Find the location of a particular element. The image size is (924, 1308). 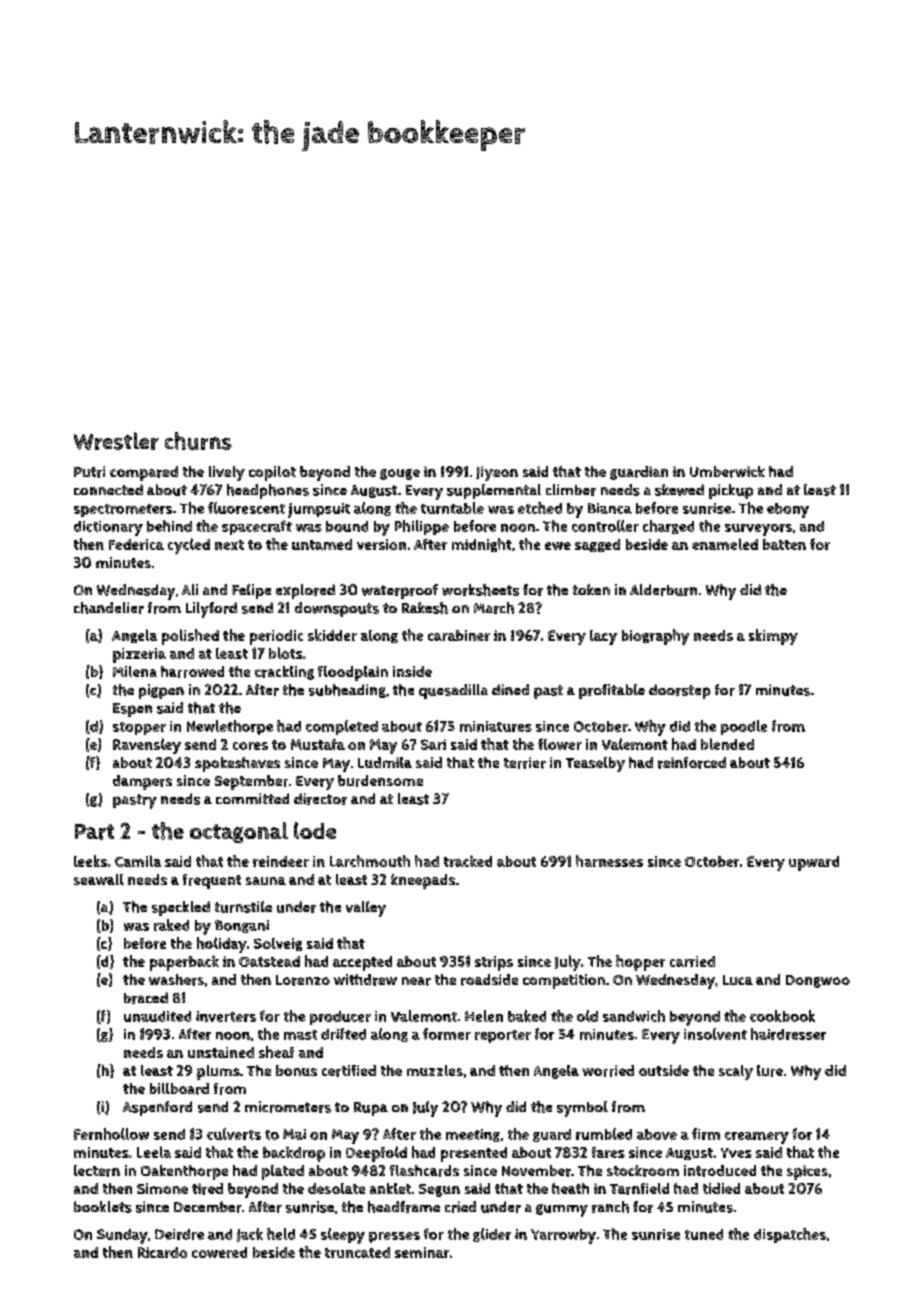

gouge is located at coordinates (400, 474).
